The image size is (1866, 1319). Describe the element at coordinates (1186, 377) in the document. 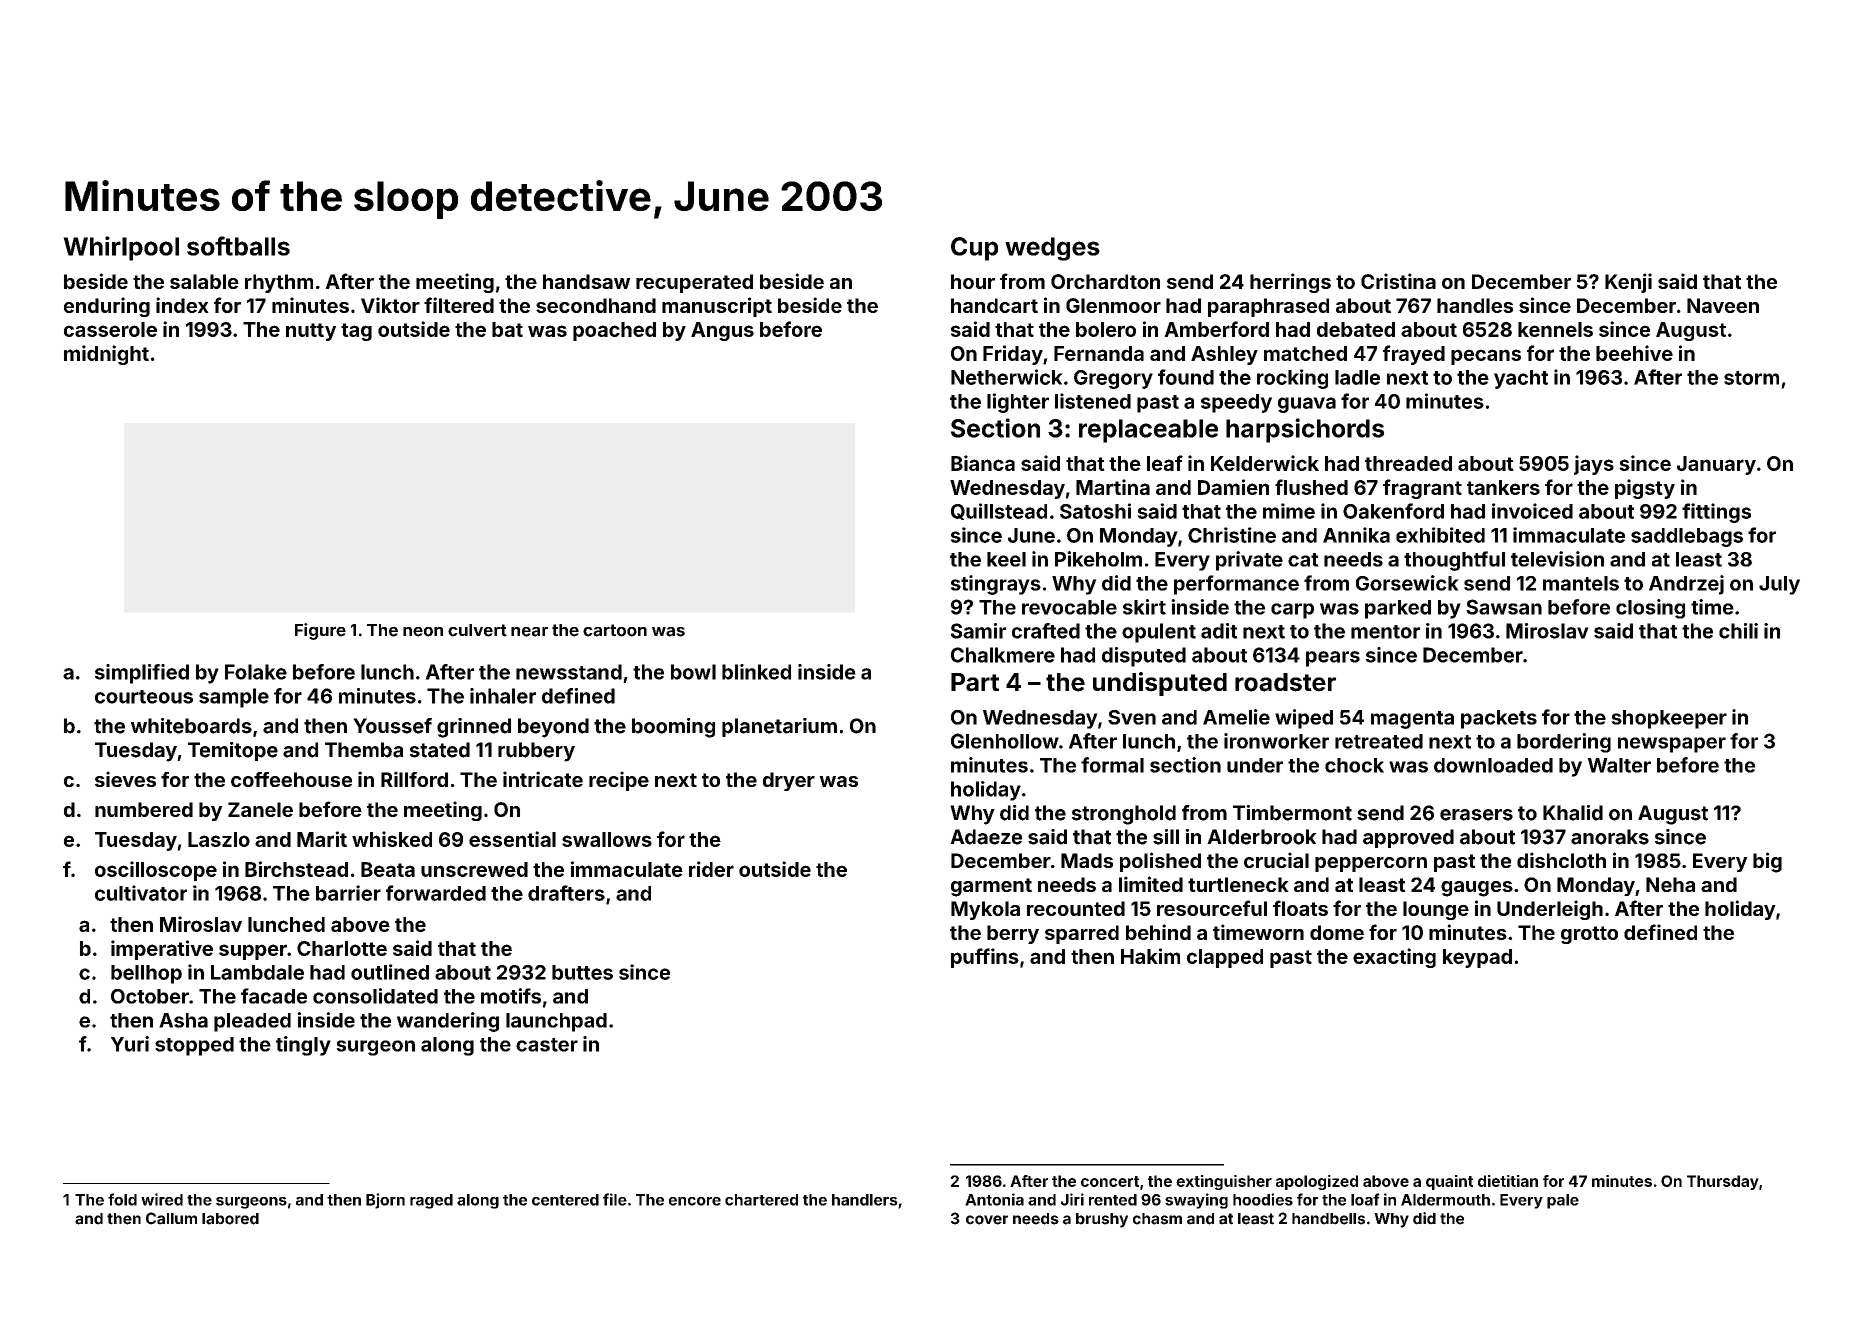

I see `found` at that location.
